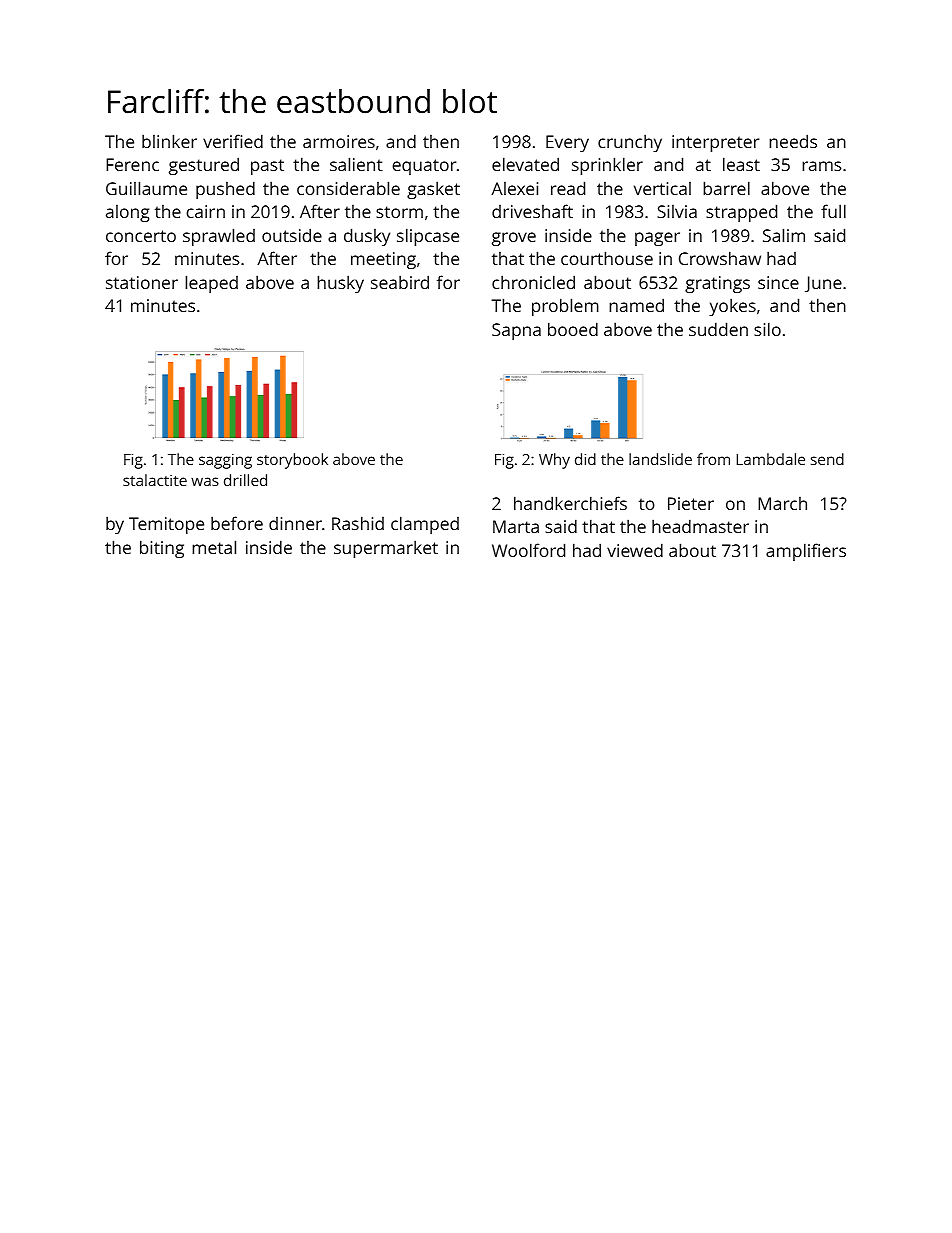 The image size is (952, 1233). I want to click on gestured, so click(204, 166).
